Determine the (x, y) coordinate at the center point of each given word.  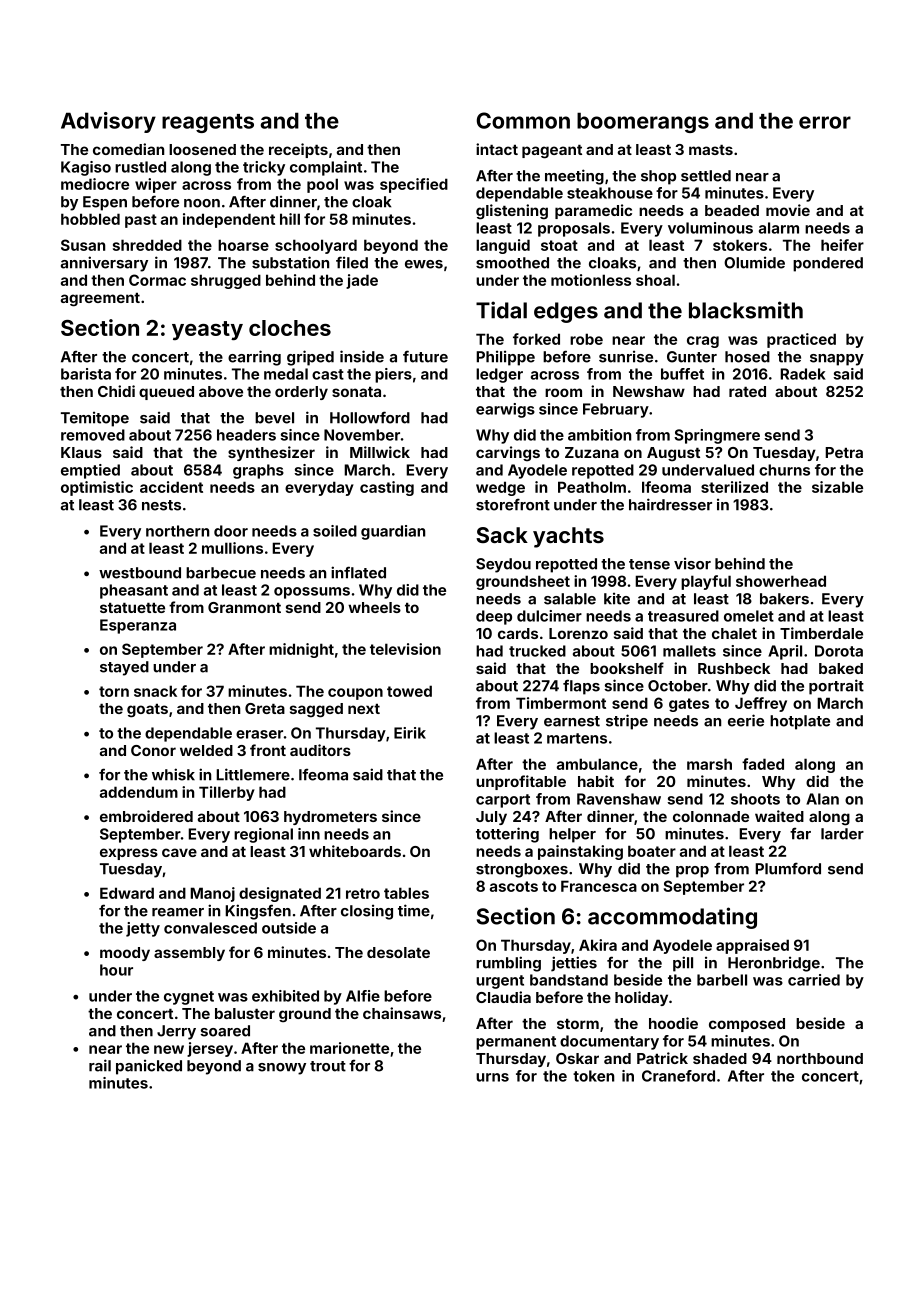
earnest (572, 721)
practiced (801, 340)
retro (363, 893)
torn (114, 691)
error (825, 122)
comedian (128, 149)
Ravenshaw (619, 799)
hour (116, 970)
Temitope (95, 419)
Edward (127, 893)
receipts (298, 150)
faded (763, 764)
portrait (836, 687)
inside (362, 356)
